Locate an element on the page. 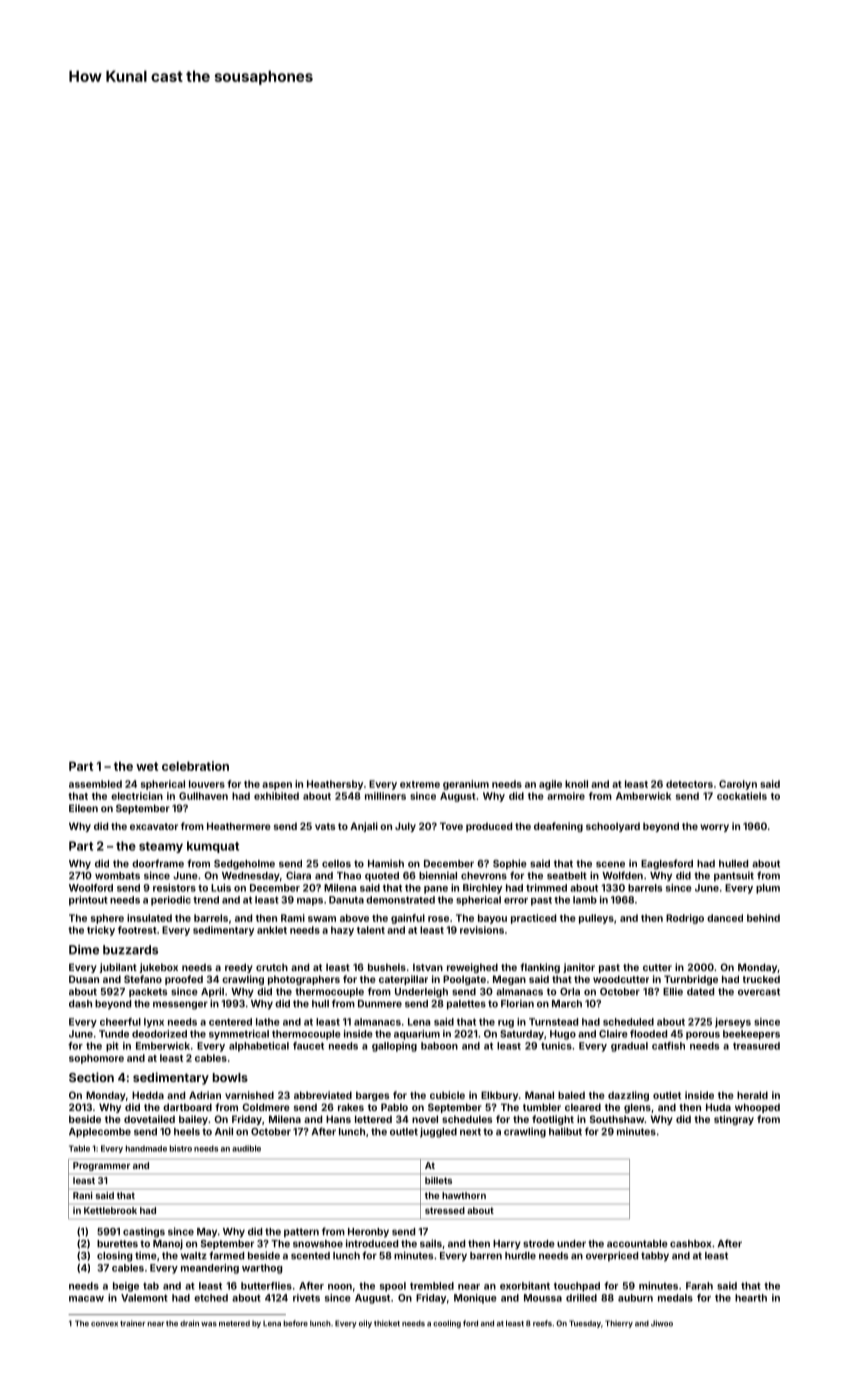  reefs is located at coordinates (542, 1323).
